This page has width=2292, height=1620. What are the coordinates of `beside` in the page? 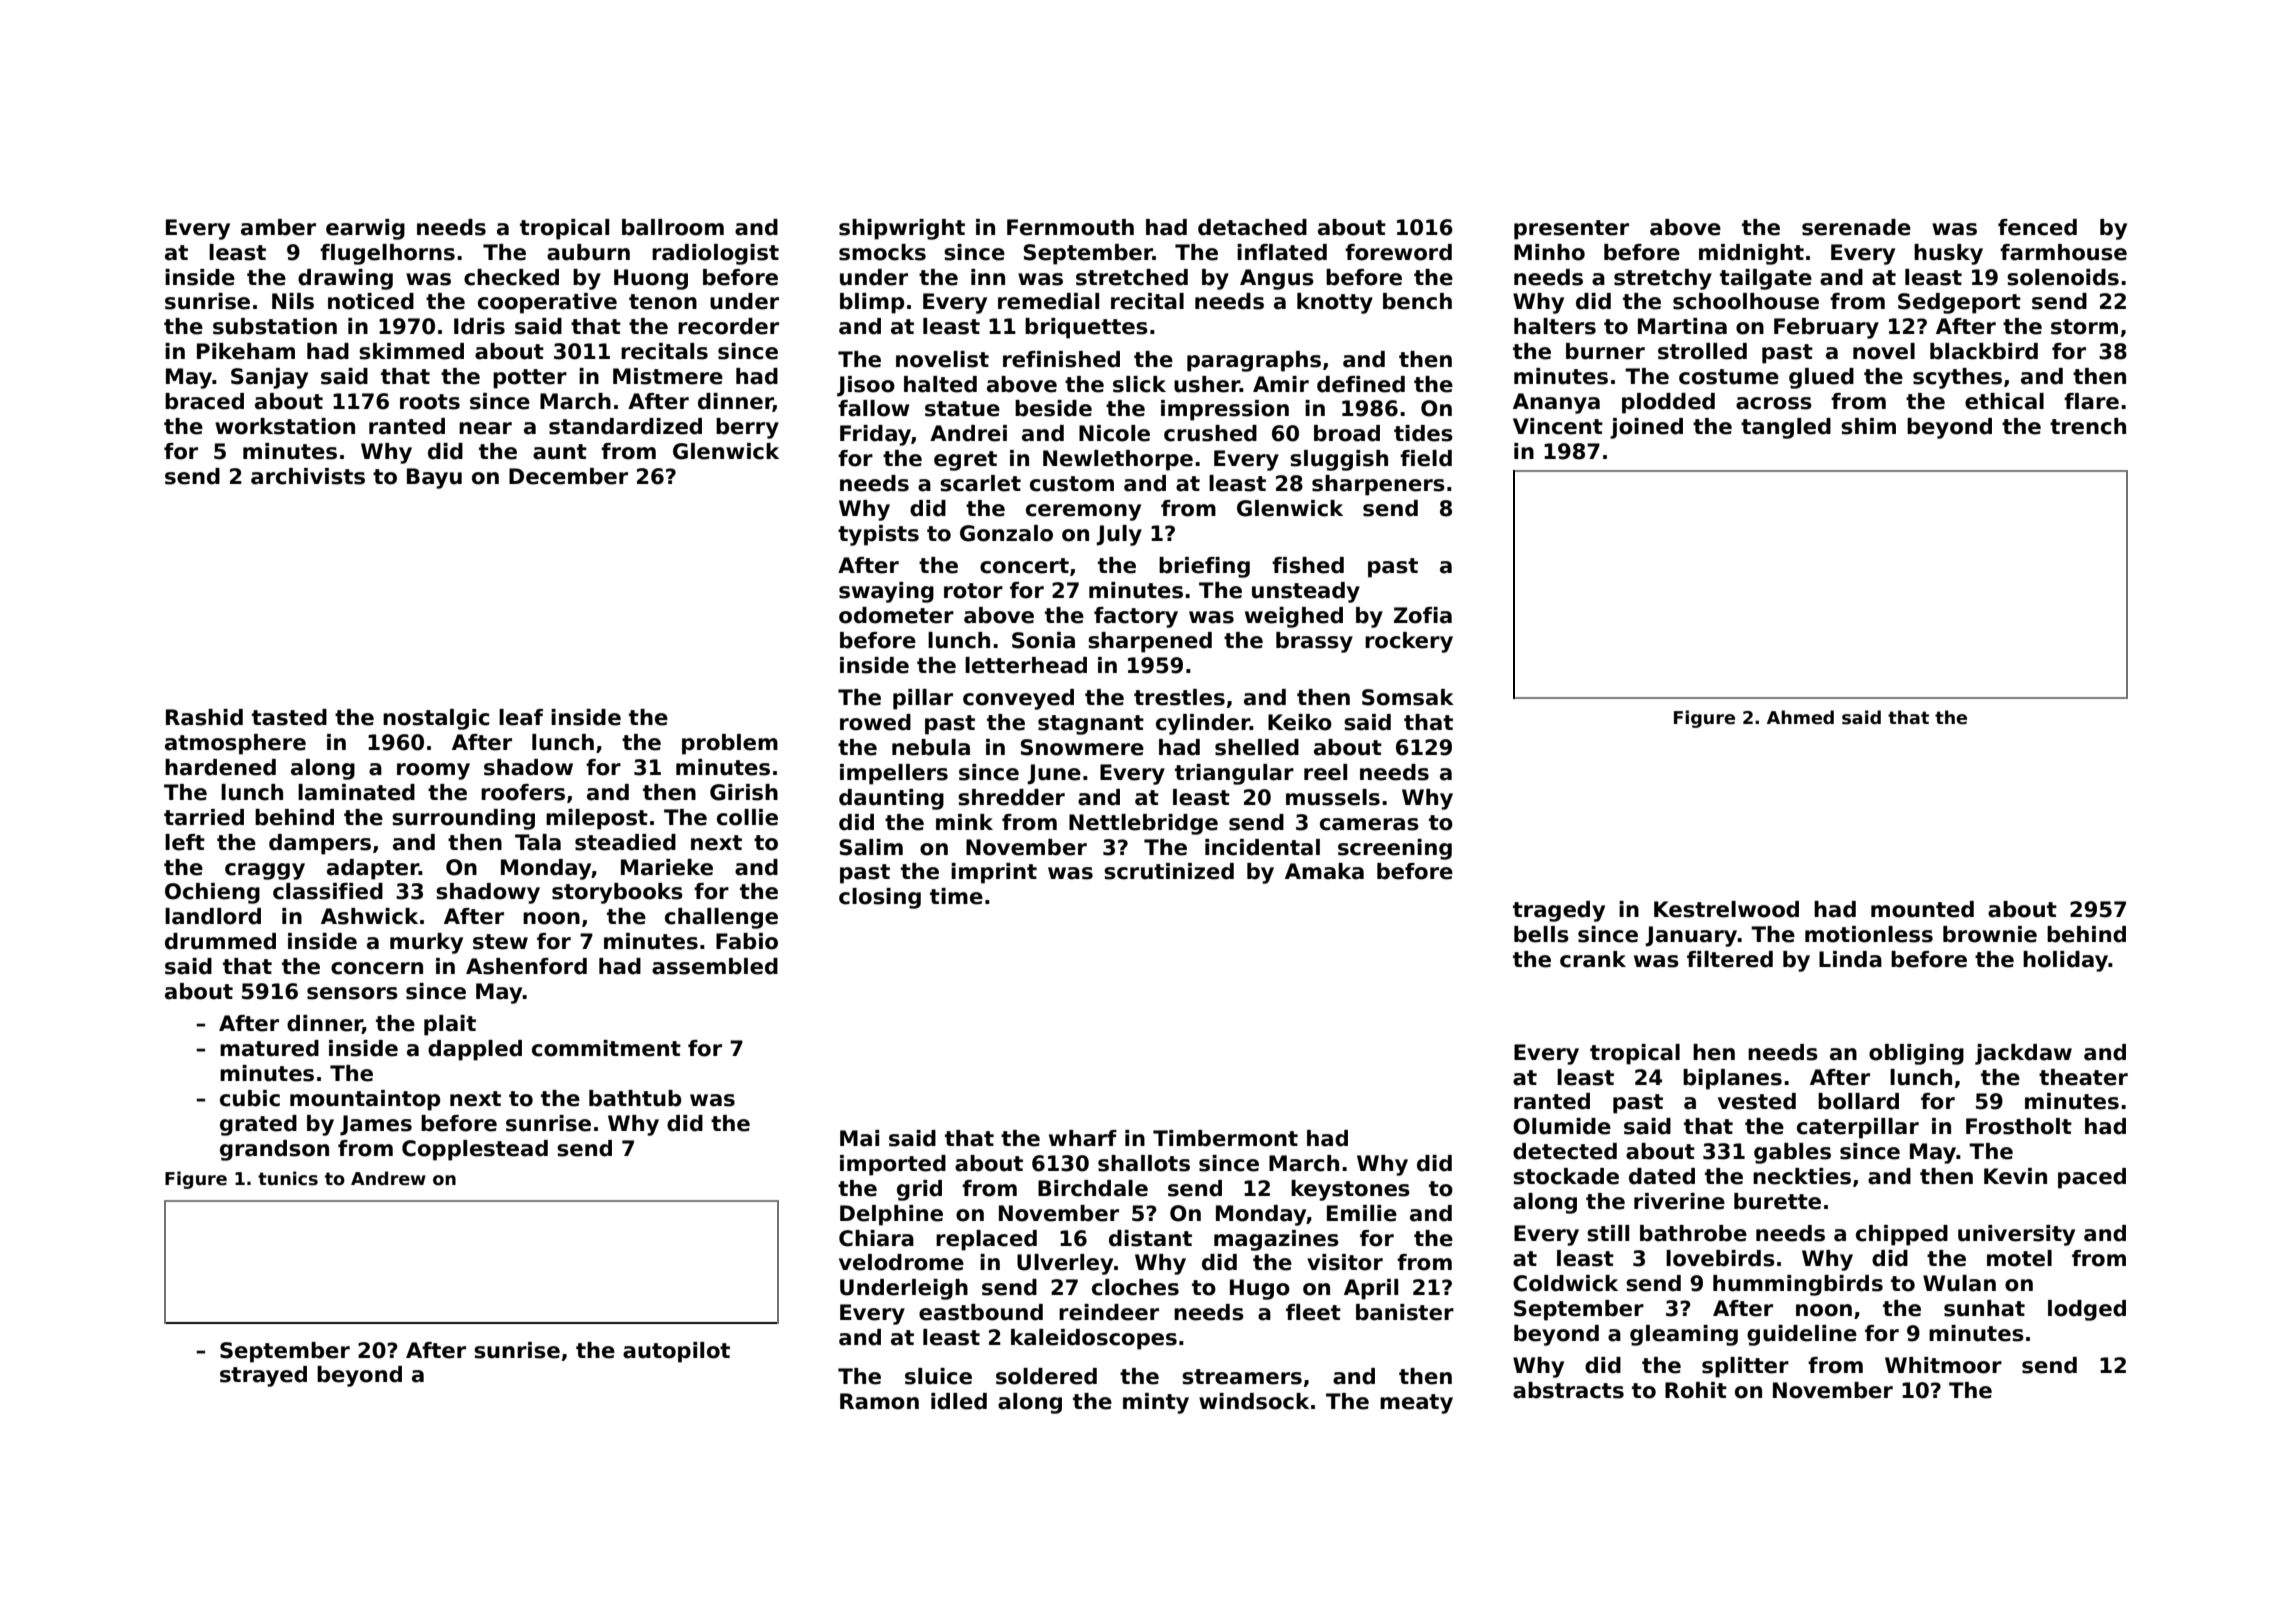 It's located at (1053, 408).
